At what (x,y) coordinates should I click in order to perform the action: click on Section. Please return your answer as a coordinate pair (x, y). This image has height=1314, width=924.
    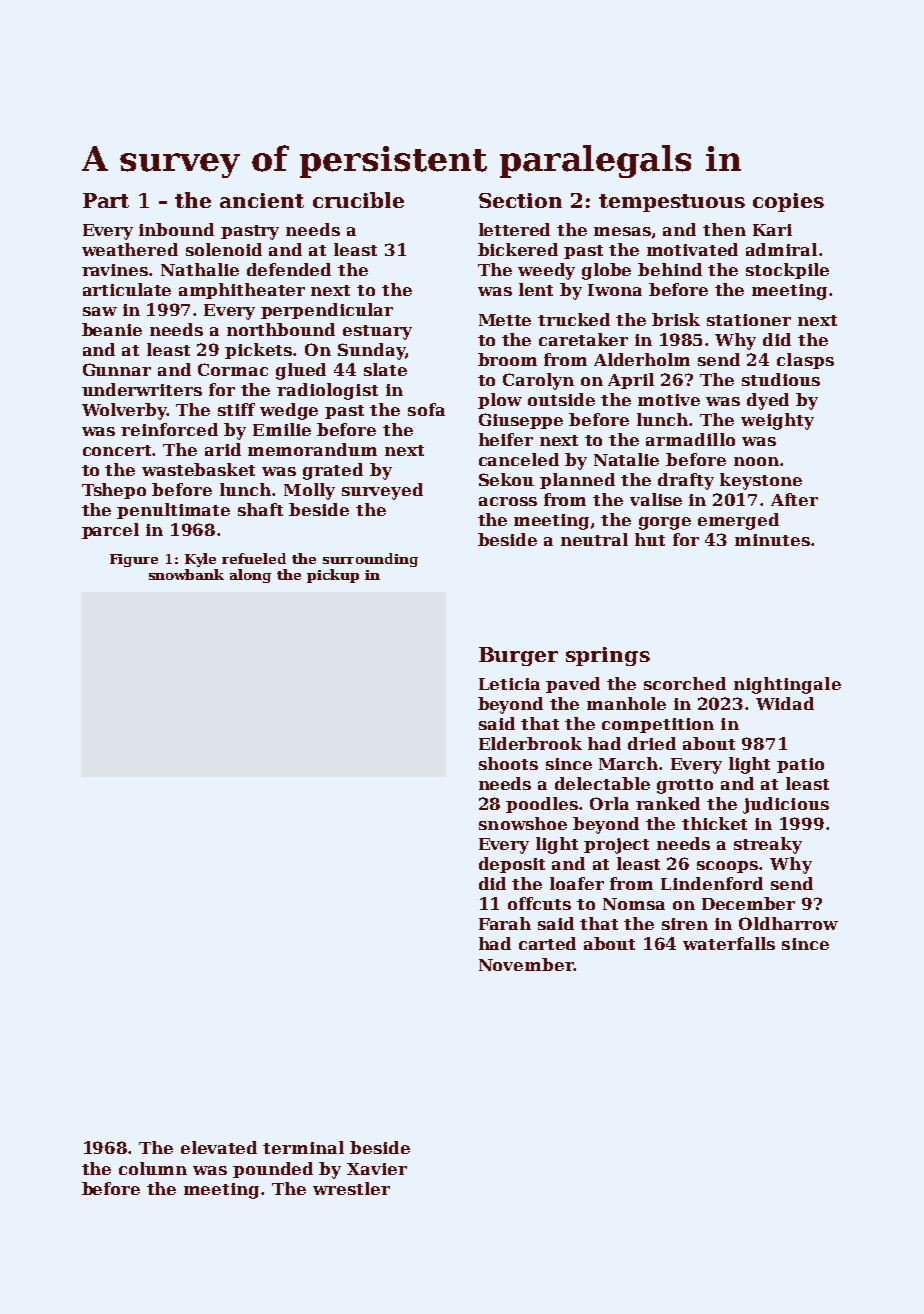
    Looking at the image, I should click on (520, 200).
